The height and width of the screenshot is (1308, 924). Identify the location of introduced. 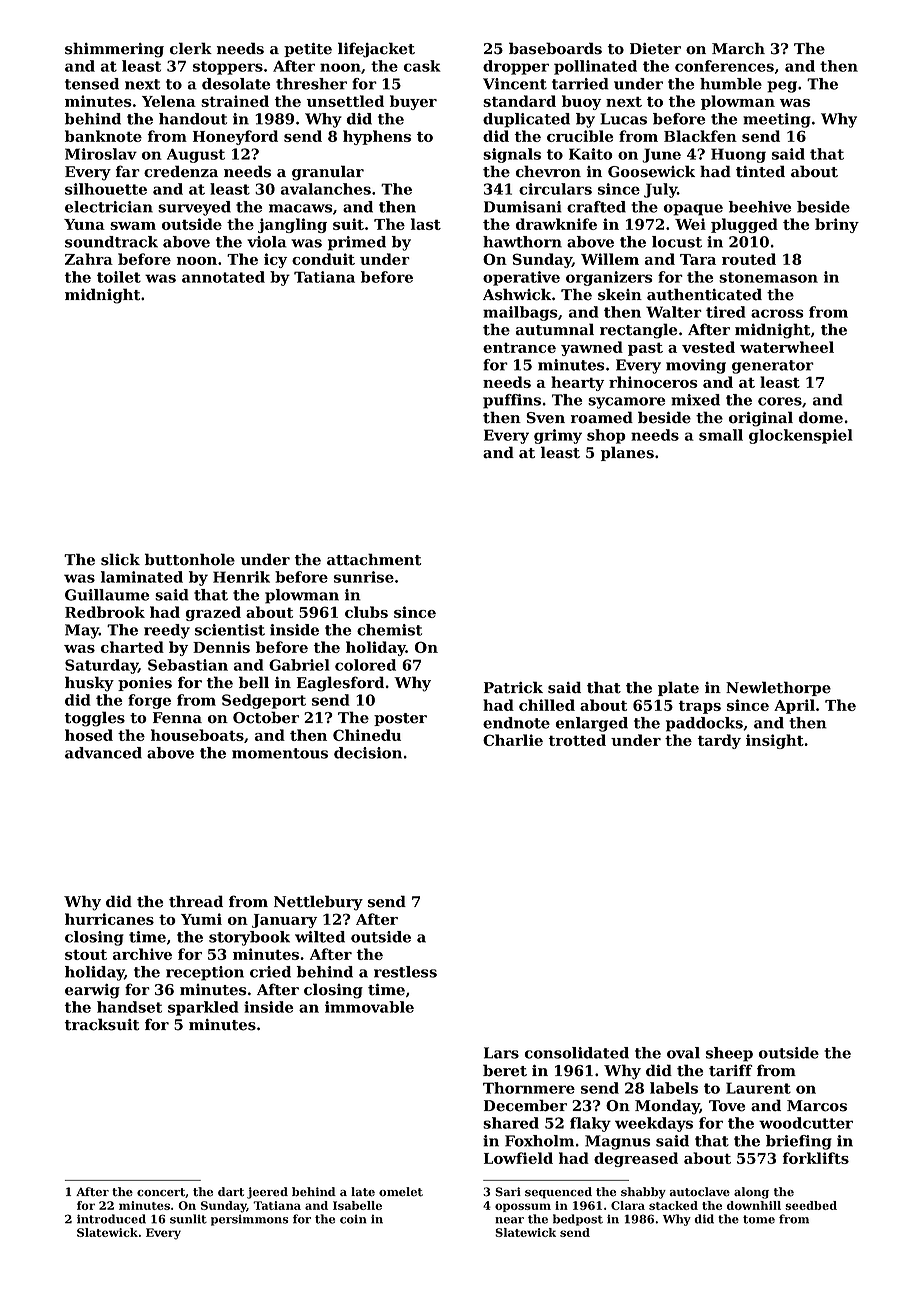
(111, 1219).
